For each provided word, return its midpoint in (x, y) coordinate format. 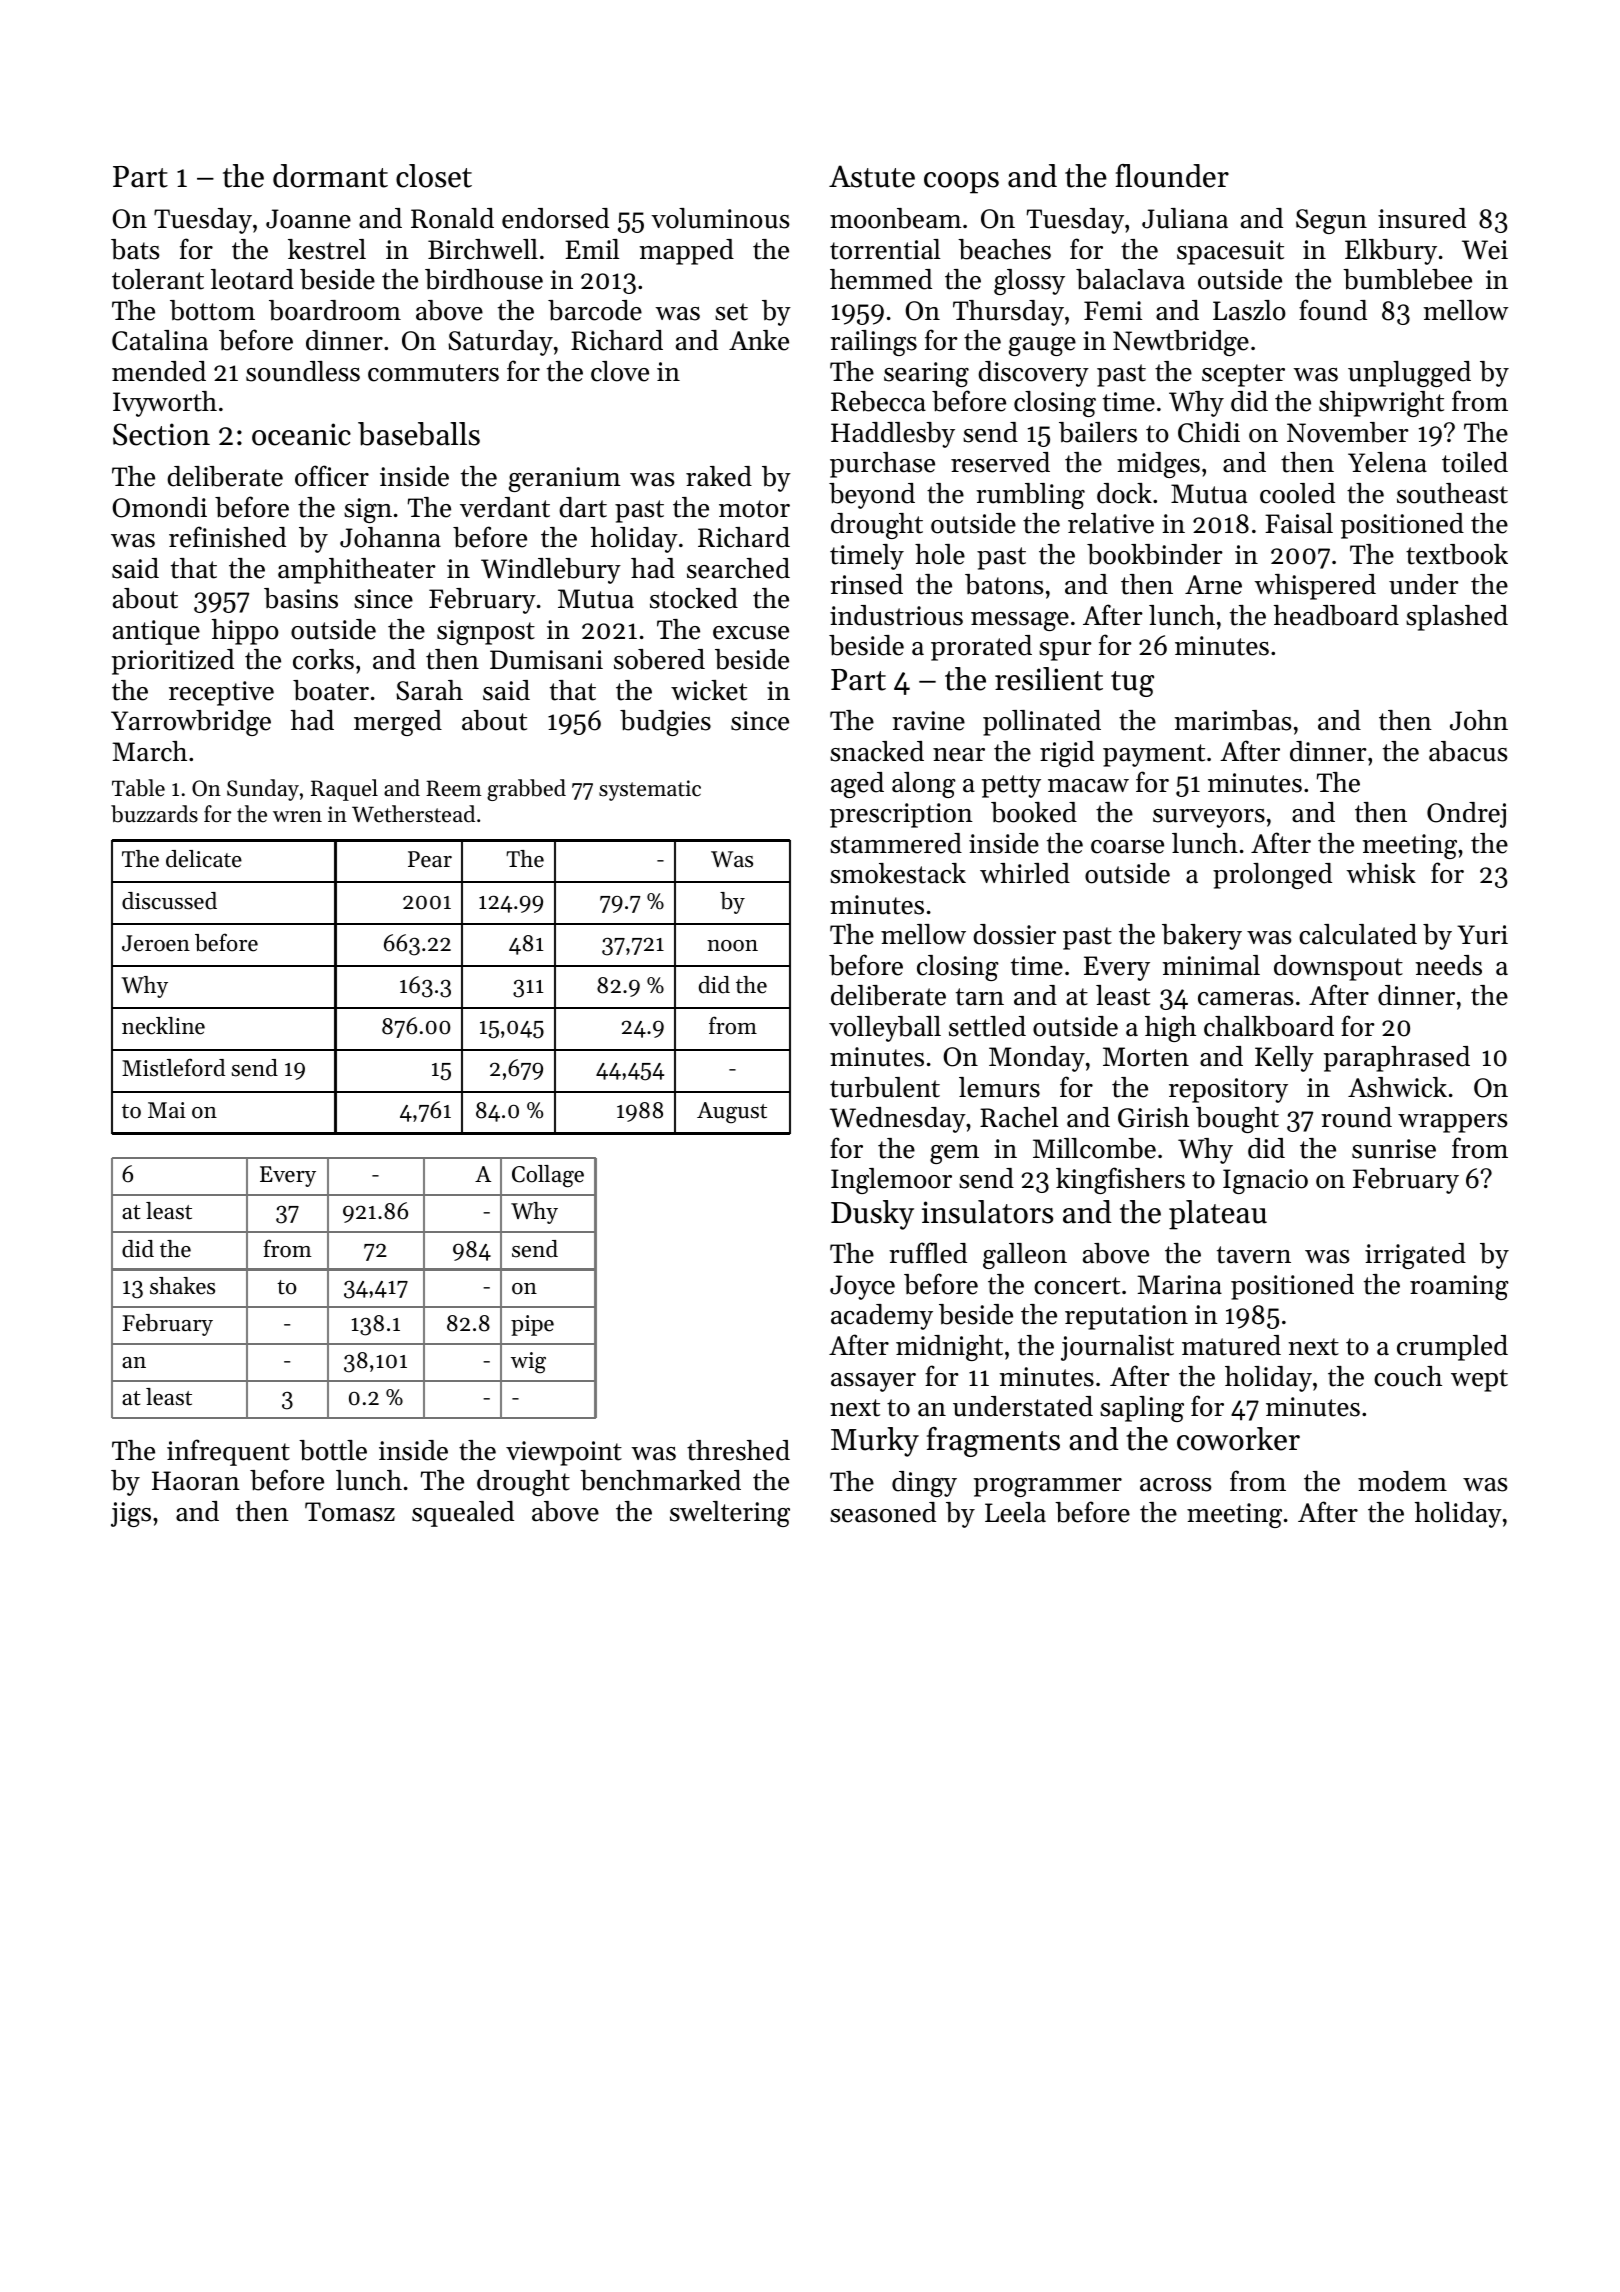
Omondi (159, 507)
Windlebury (551, 571)
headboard (1336, 615)
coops (961, 183)
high (1170, 1029)
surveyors (1209, 818)
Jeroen (156, 943)
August (732, 1113)
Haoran (196, 1481)
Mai (167, 1110)
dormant (330, 176)
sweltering (730, 1514)
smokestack (898, 873)
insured (1422, 218)
